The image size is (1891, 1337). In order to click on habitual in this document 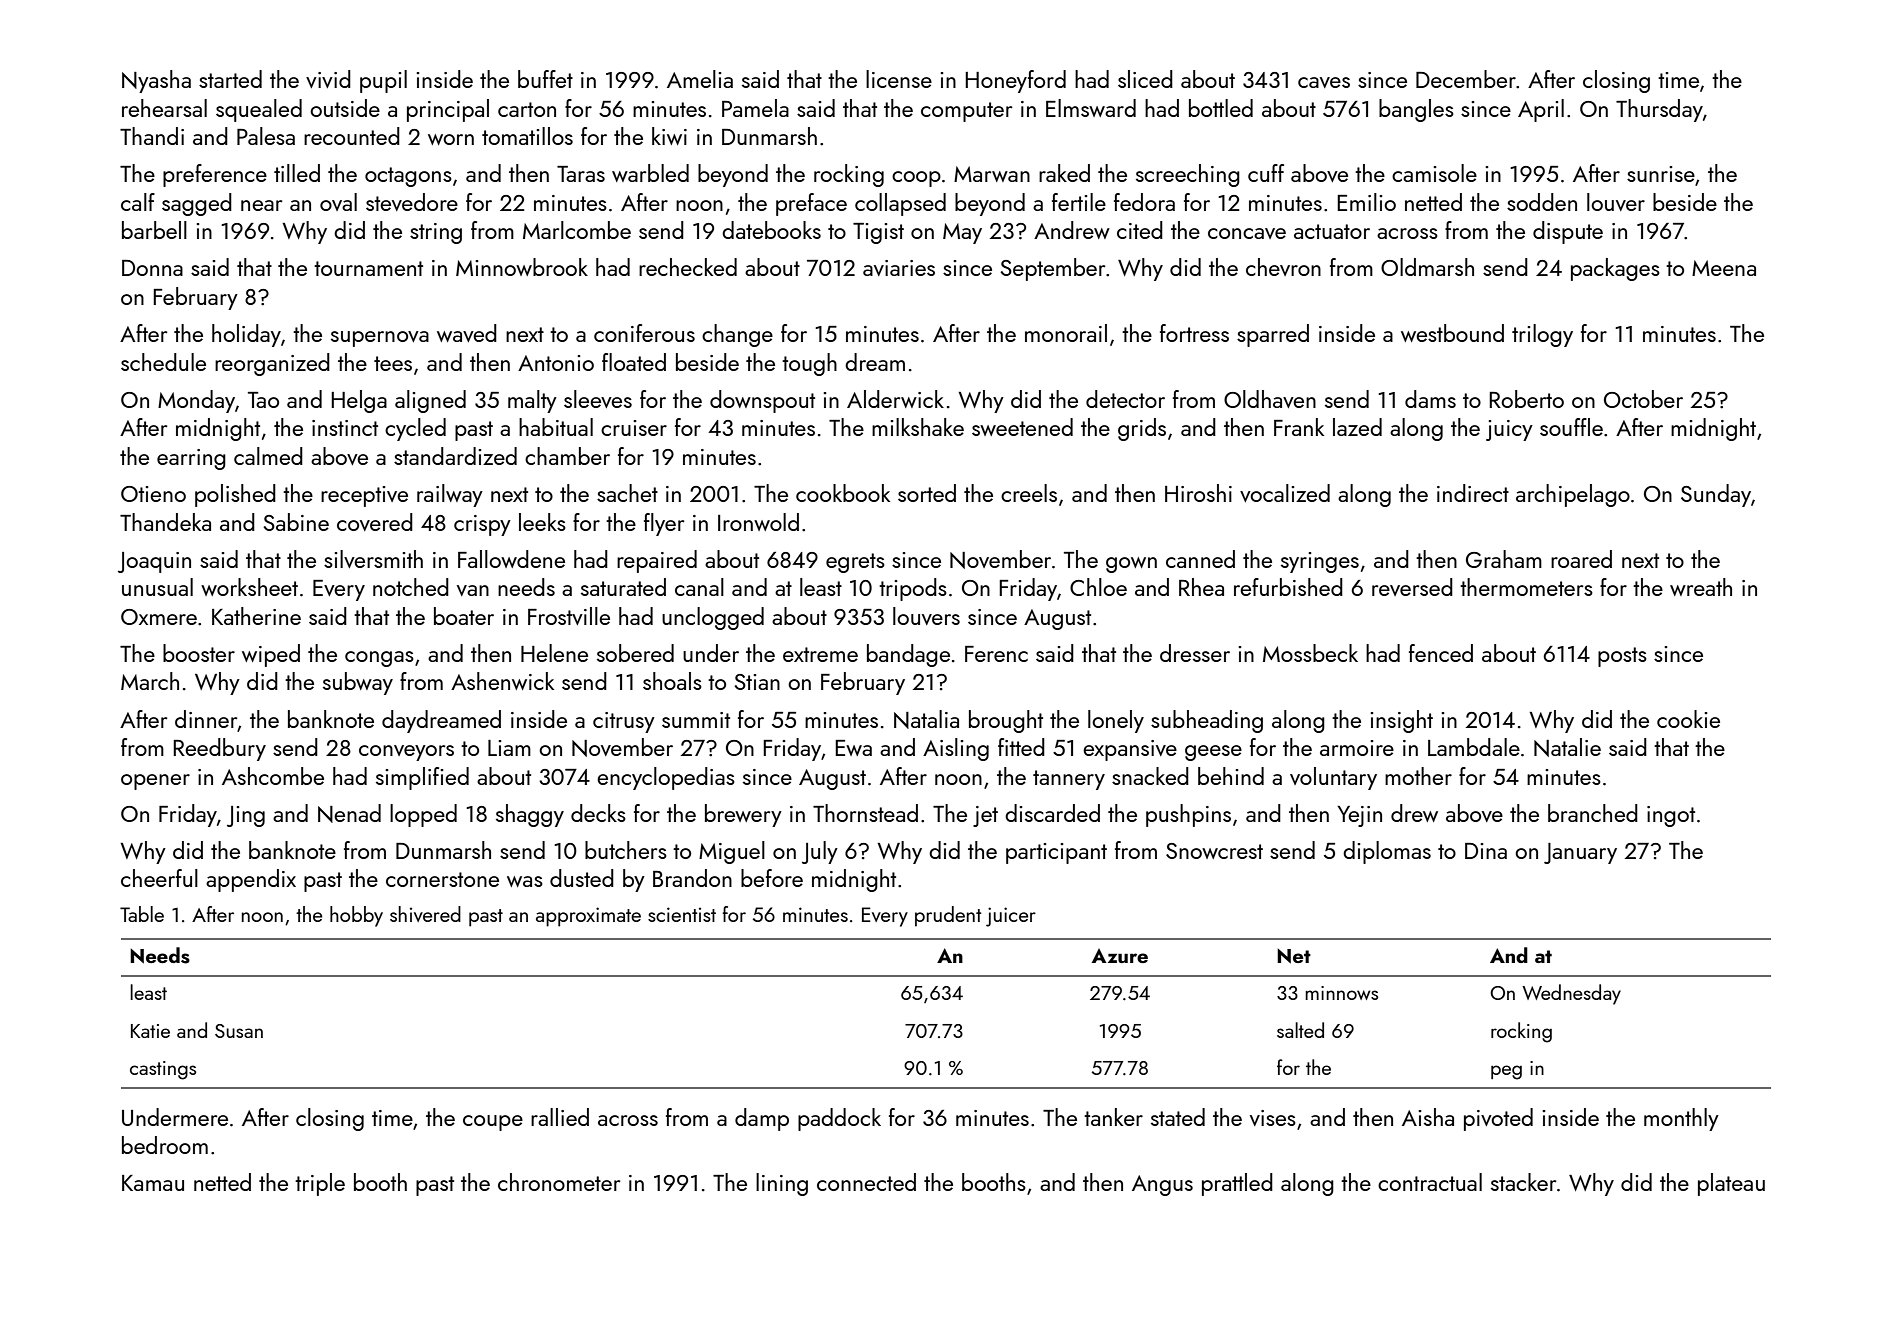, I will do `click(556, 427)`.
